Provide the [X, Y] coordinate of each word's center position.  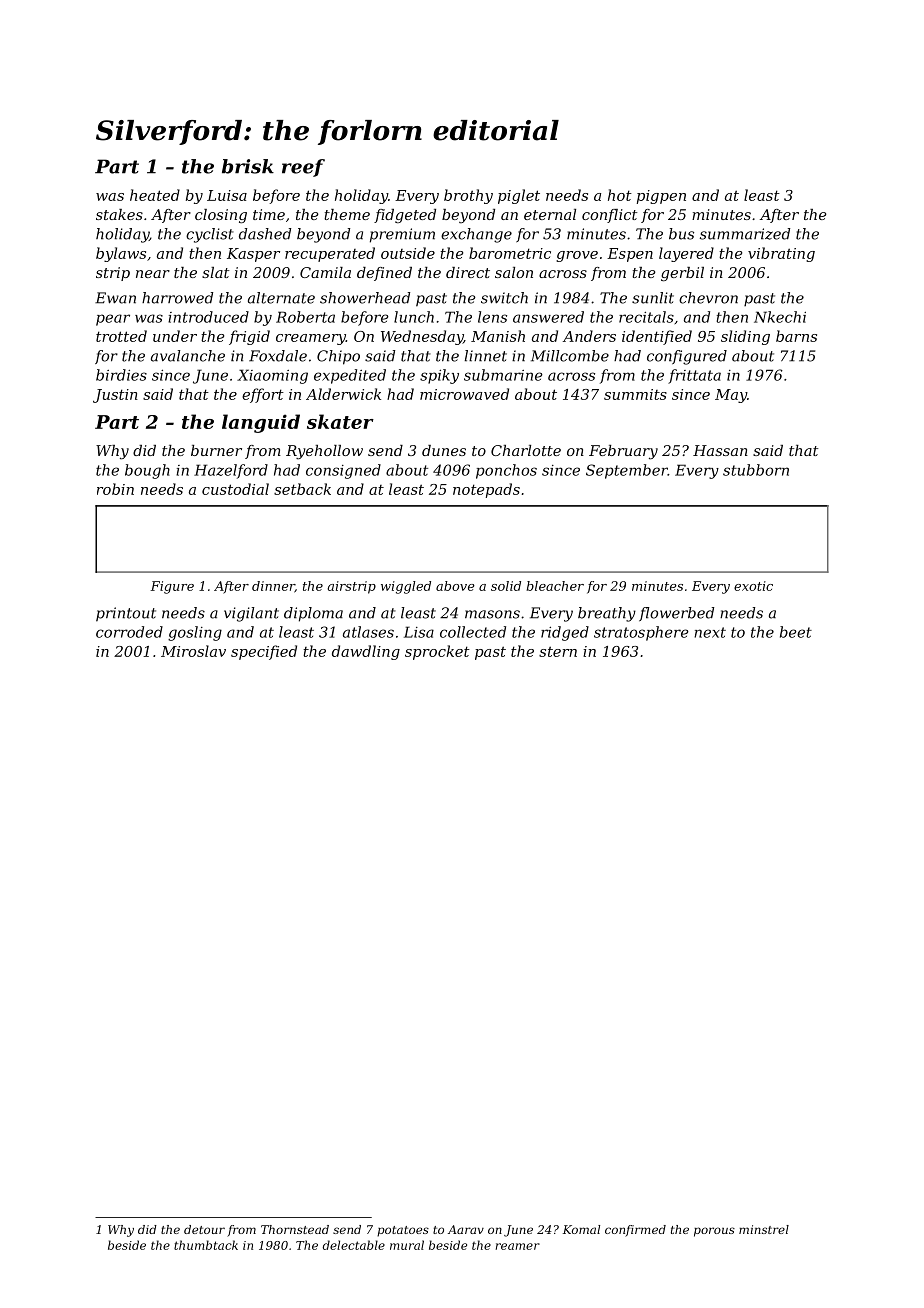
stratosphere [641, 633]
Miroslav [193, 651]
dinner [273, 587]
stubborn [756, 470]
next [710, 632]
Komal [581, 1229]
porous [714, 1232]
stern [558, 651]
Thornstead [295, 1229]
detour [204, 1229]
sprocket [437, 652]
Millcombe [570, 356]
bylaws [121, 254]
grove [577, 256]
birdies [121, 375]
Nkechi [780, 317]
